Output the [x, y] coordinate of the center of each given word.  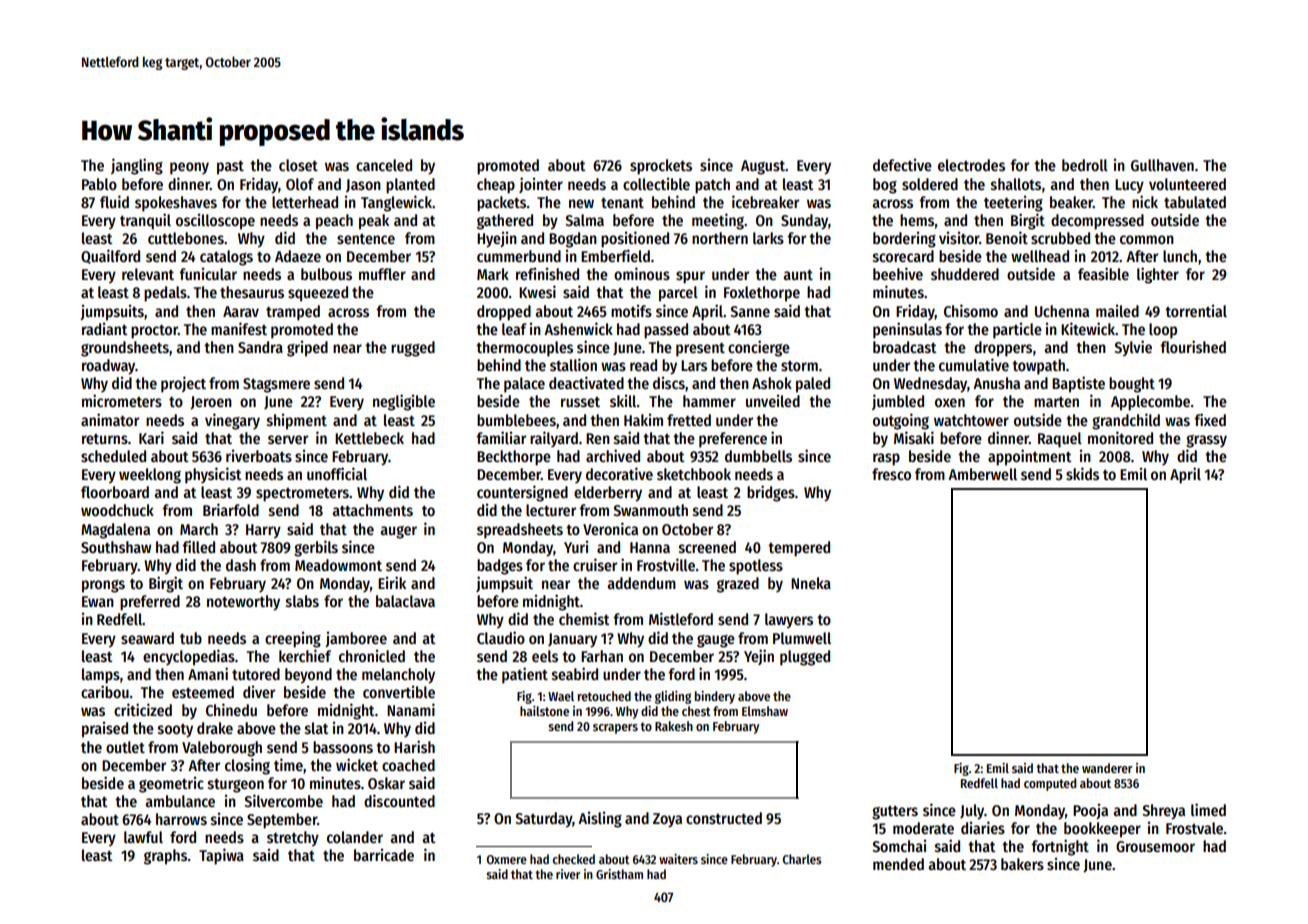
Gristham [619, 874]
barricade [384, 855]
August [763, 167]
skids [1082, 473]
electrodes [971, 165]
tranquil [145, 221]
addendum [641, 583]
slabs [302, 601]
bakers [1022, 864]
